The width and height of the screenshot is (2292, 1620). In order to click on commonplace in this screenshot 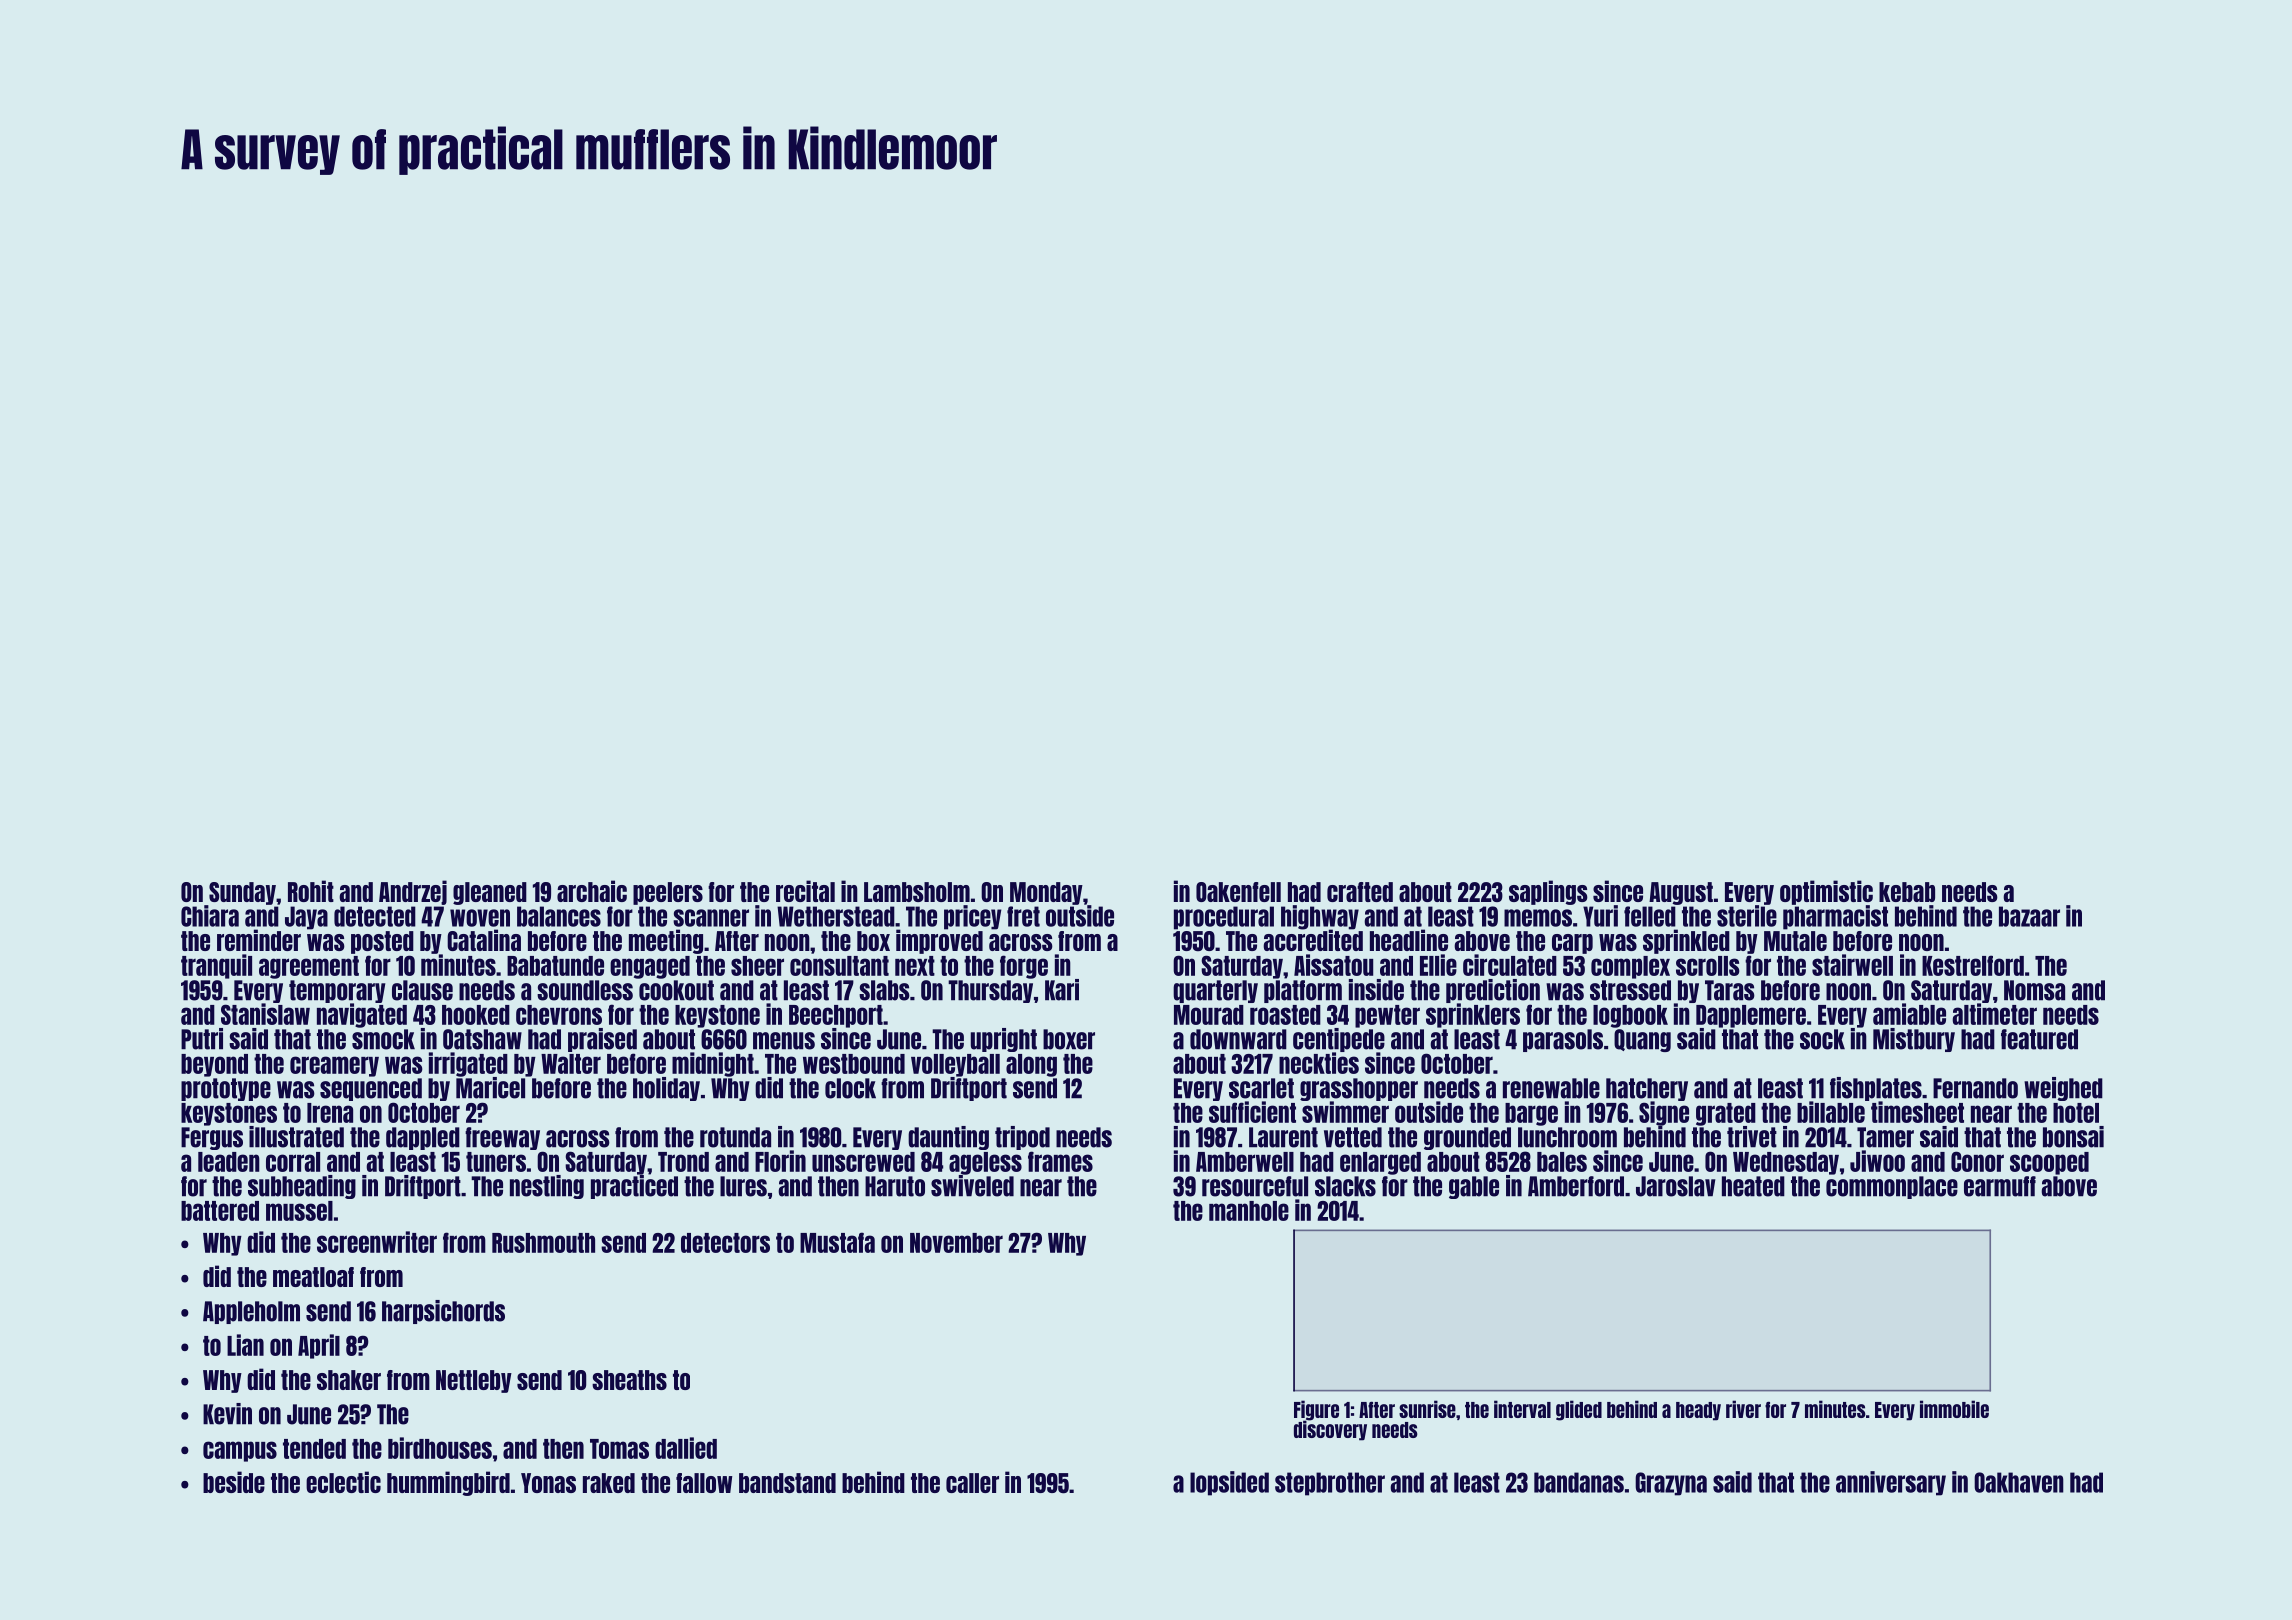, I will do `click(1892, 1187)`.
